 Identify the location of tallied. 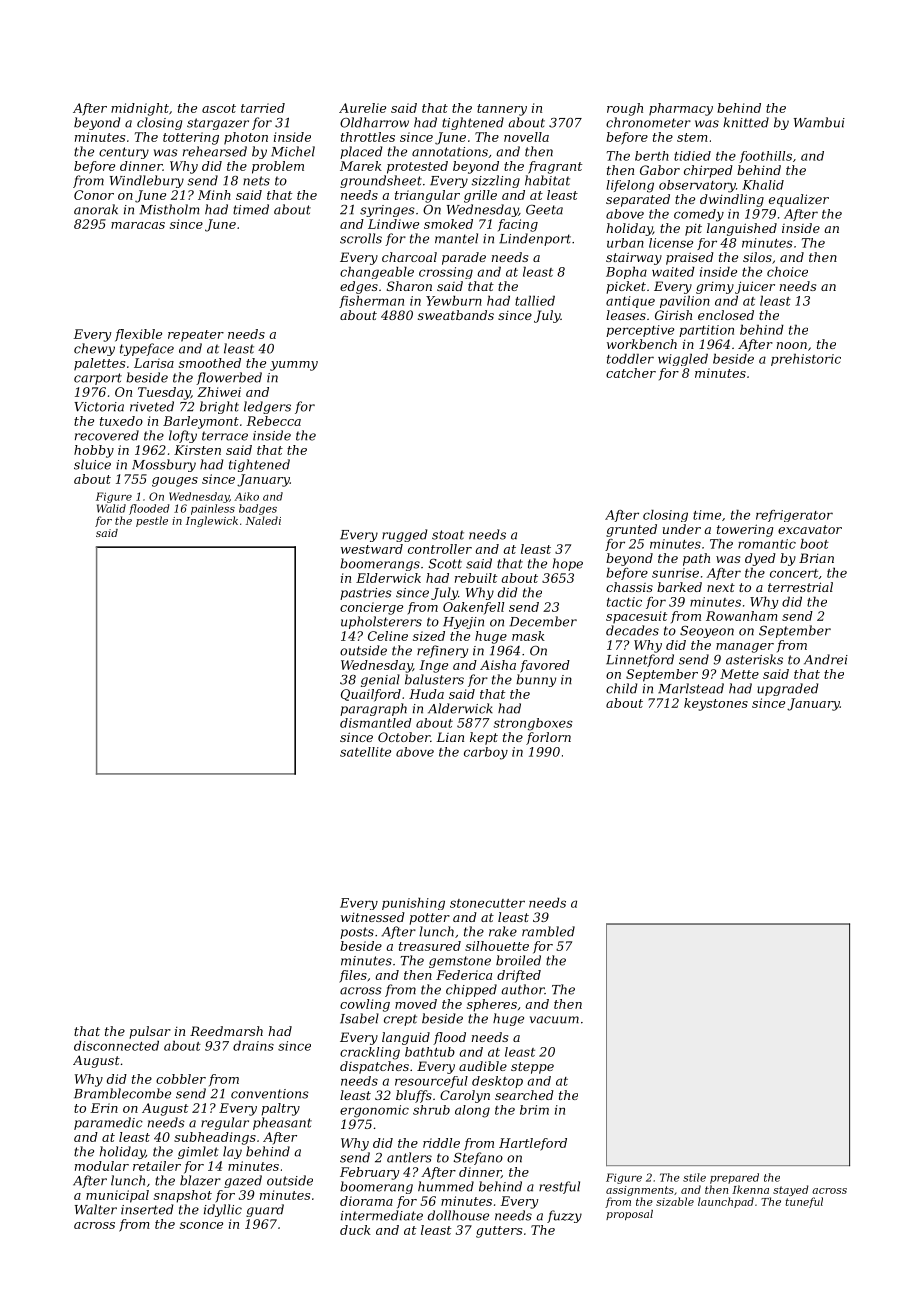
(535, 301).
